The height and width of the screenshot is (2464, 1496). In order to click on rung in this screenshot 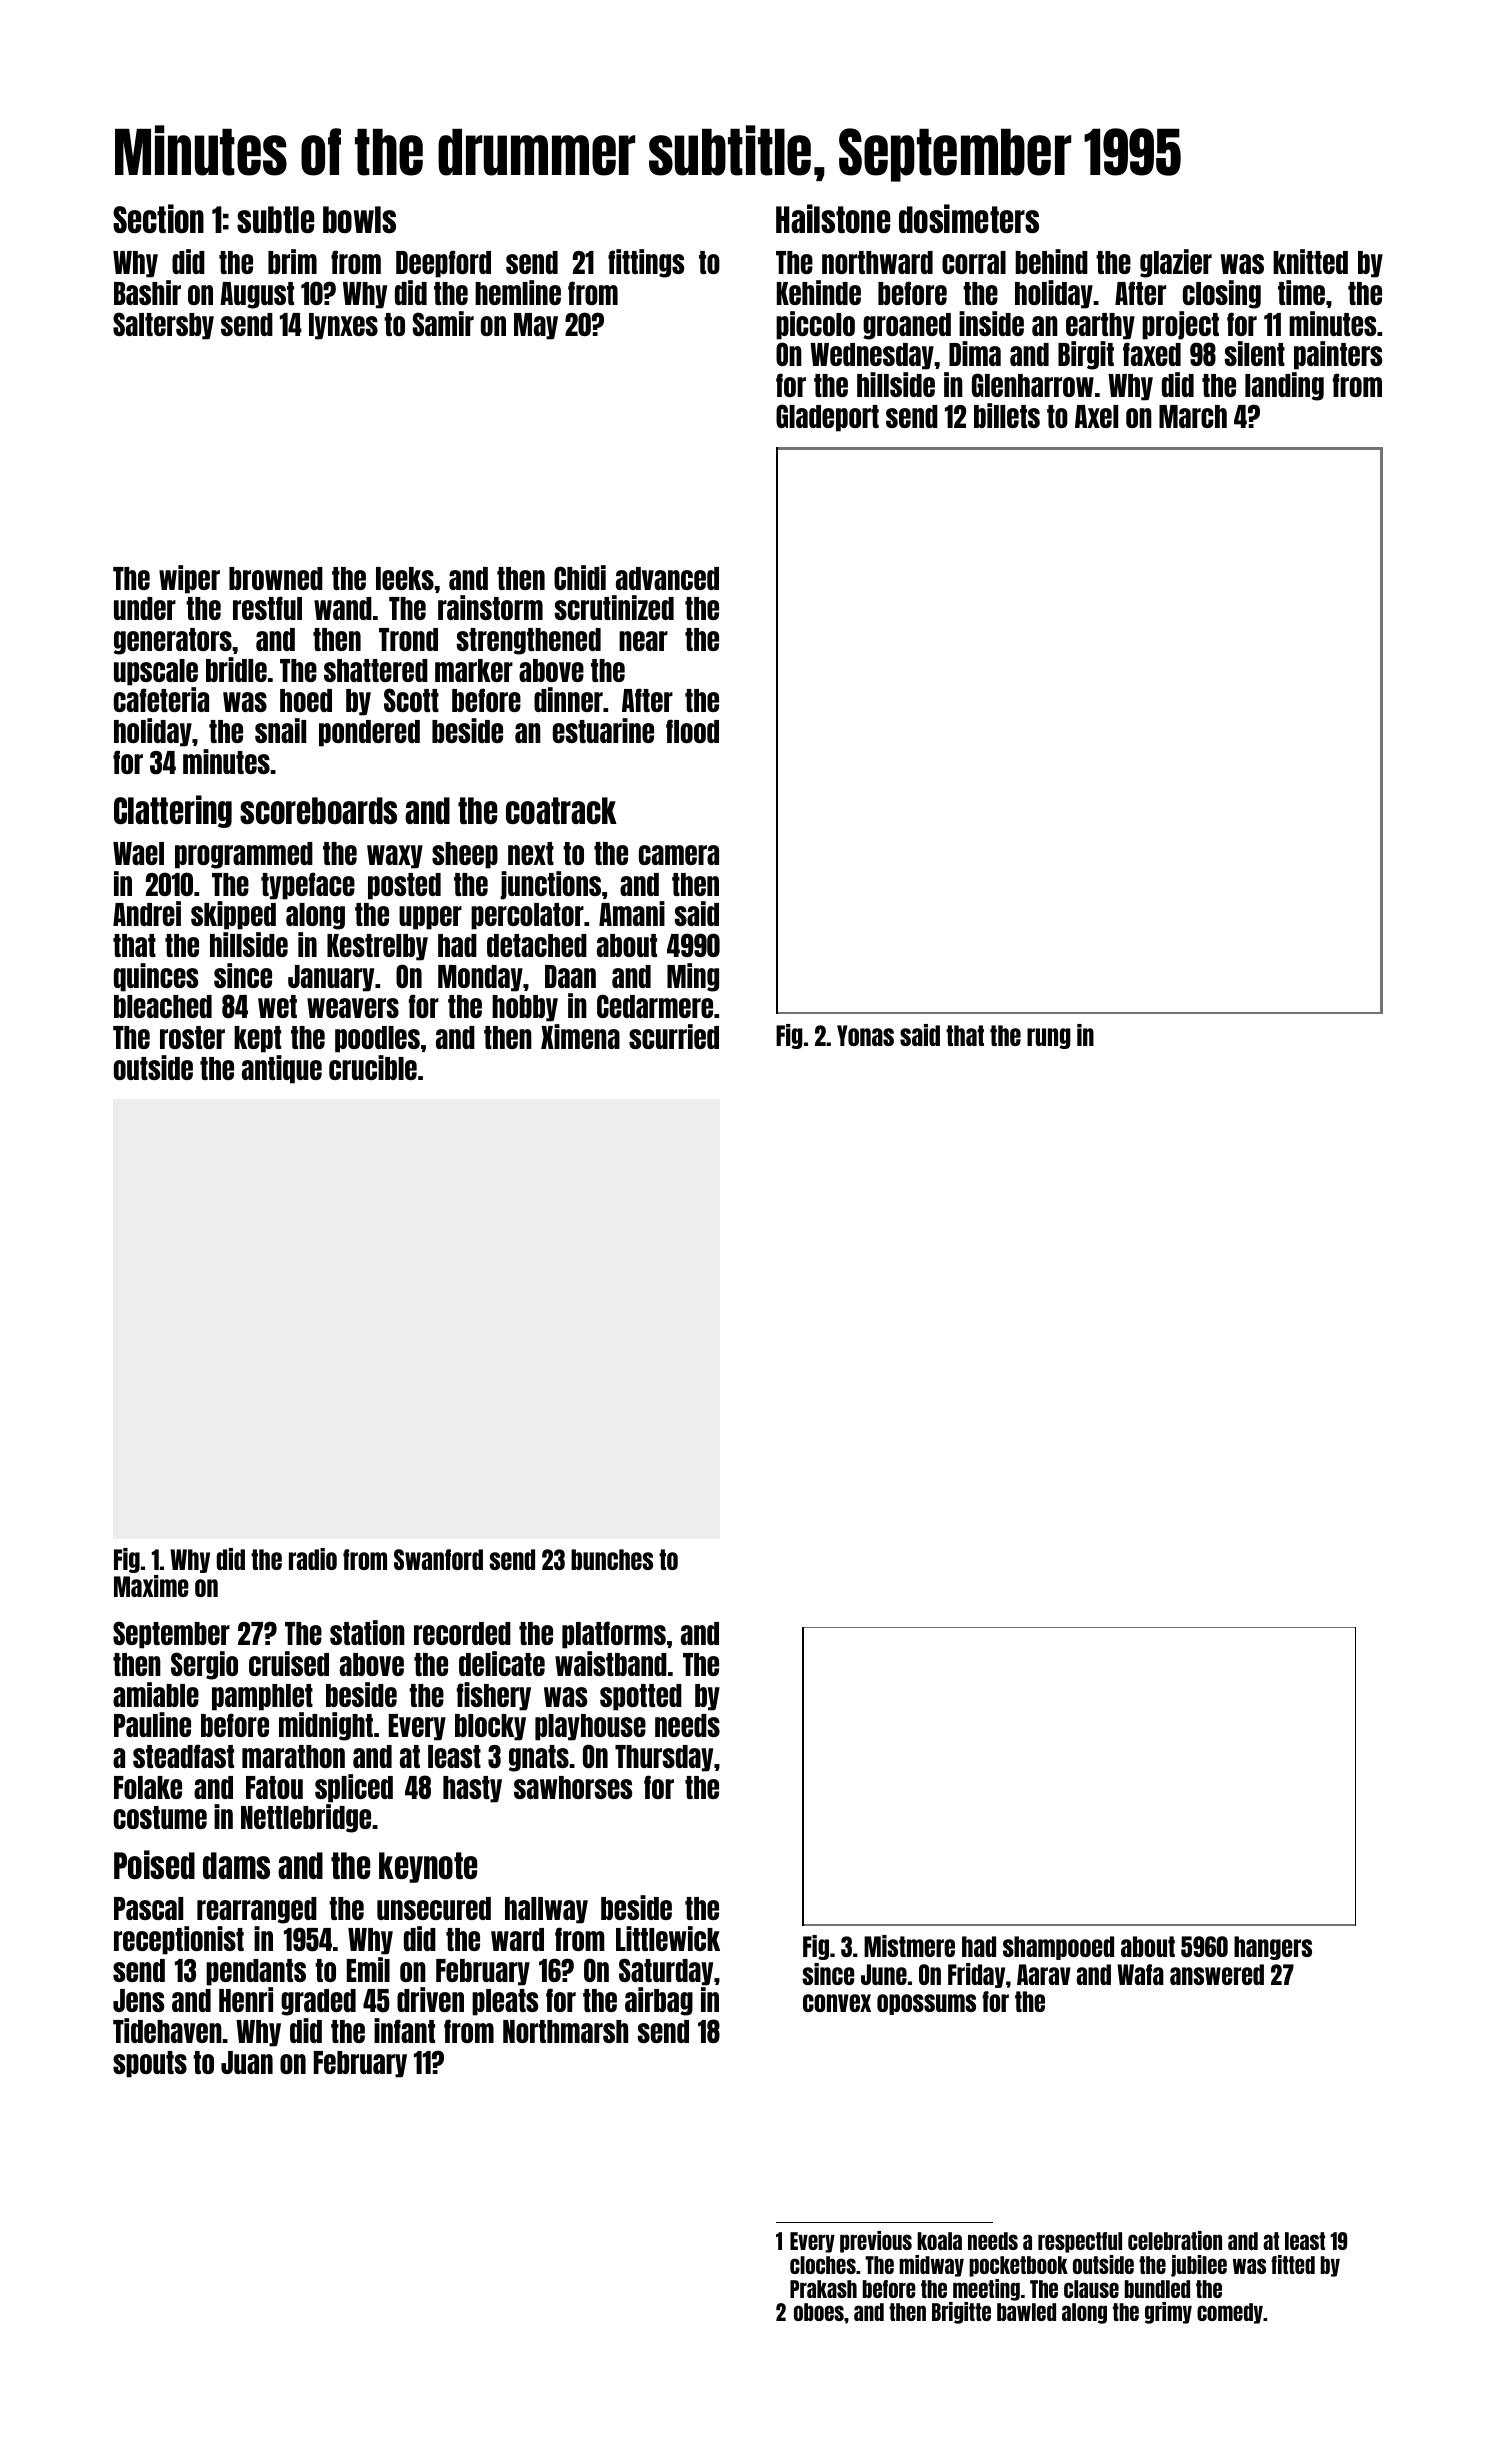, I will do `click(1049, 1038)`.
